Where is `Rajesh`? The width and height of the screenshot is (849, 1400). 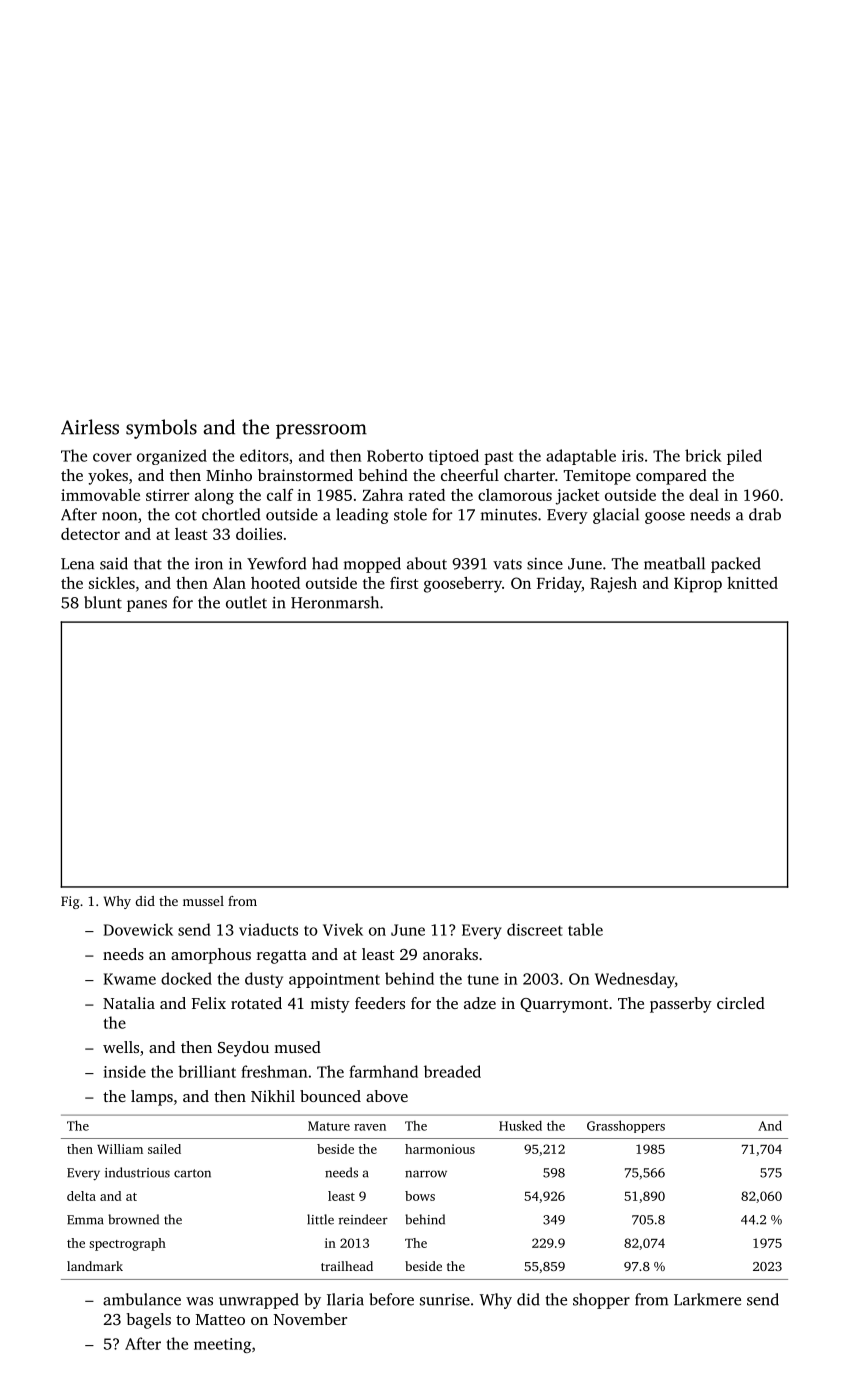
Rajesh is located at coordinates (613, 585).
